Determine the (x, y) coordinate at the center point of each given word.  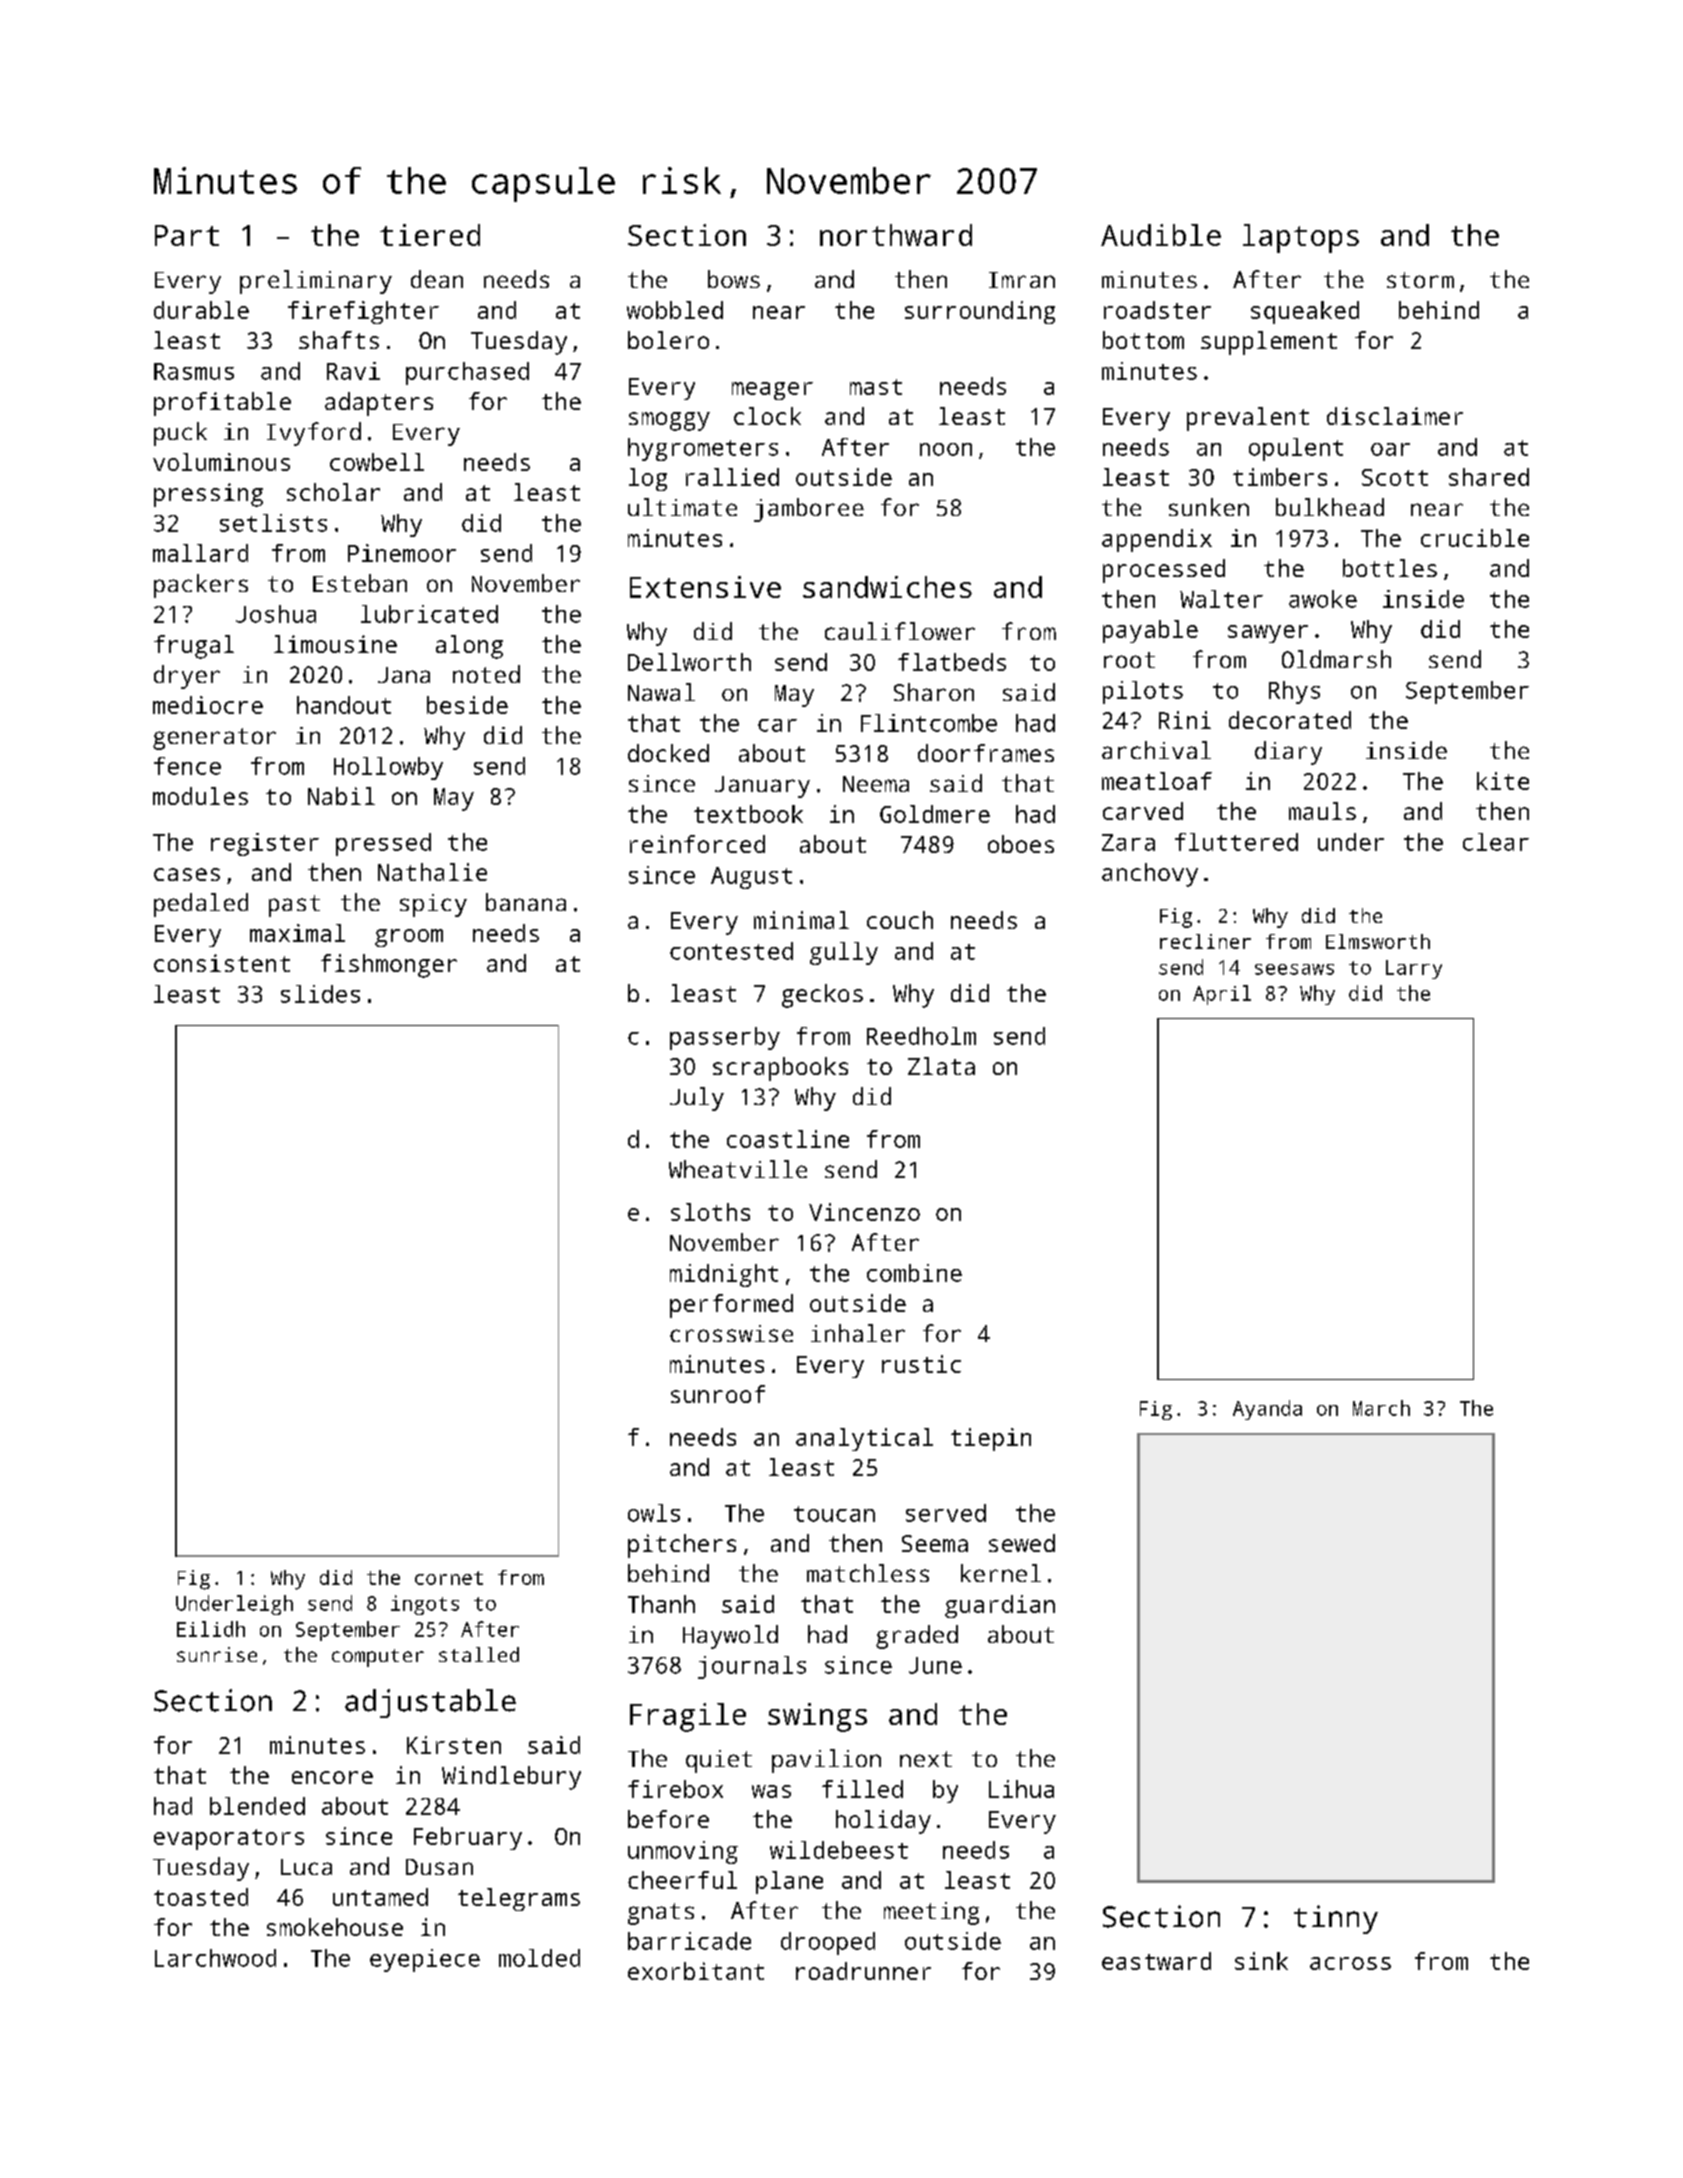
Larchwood (215, 1958)
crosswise (731, 1333)
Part (187, 235)
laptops (1301, 238)
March (1381, 1408)
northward (896, 235)
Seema (935, 1543)
